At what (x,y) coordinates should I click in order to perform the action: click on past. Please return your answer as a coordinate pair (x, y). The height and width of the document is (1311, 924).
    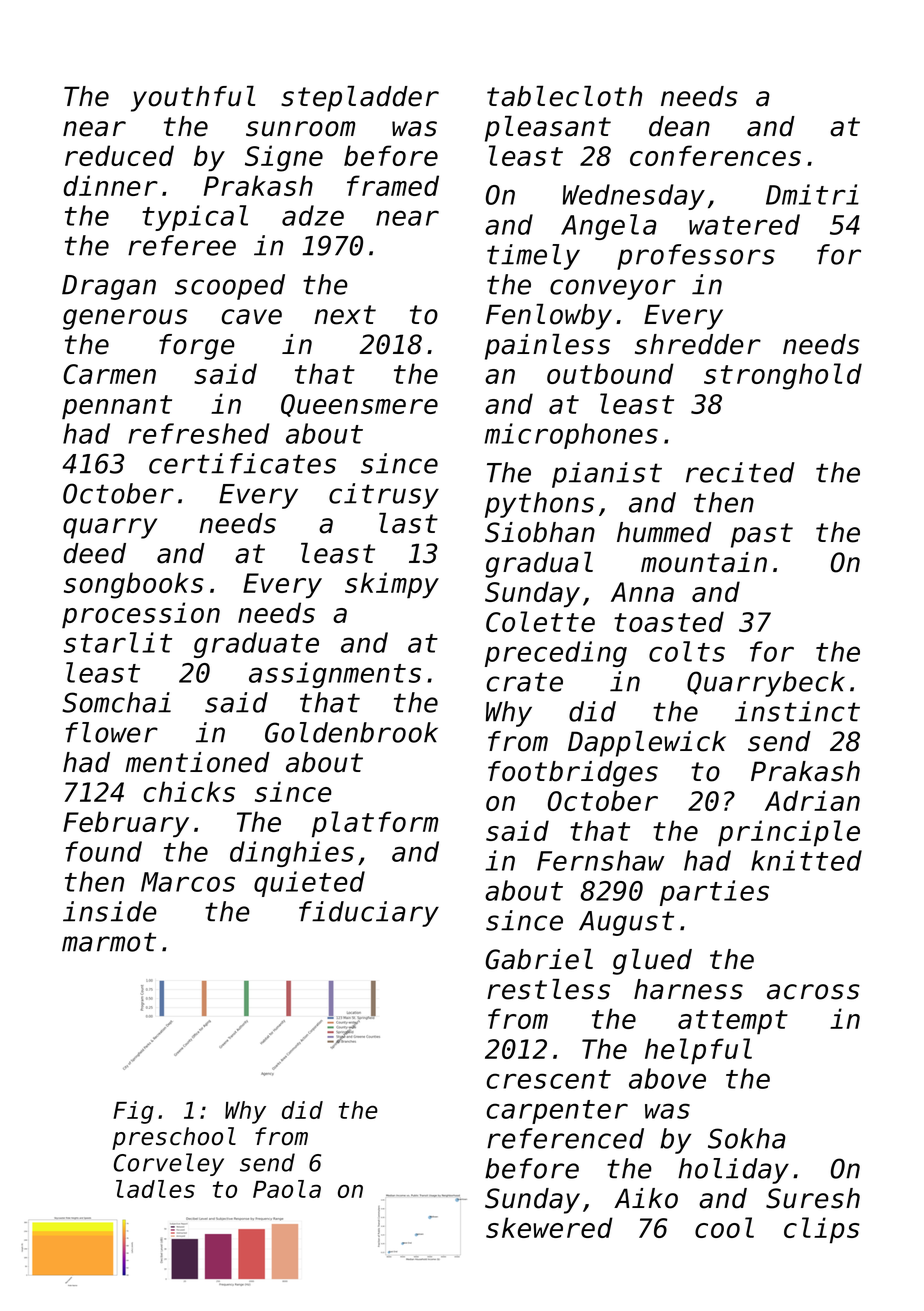
    Looking at the image, I should click on (762, 535).
